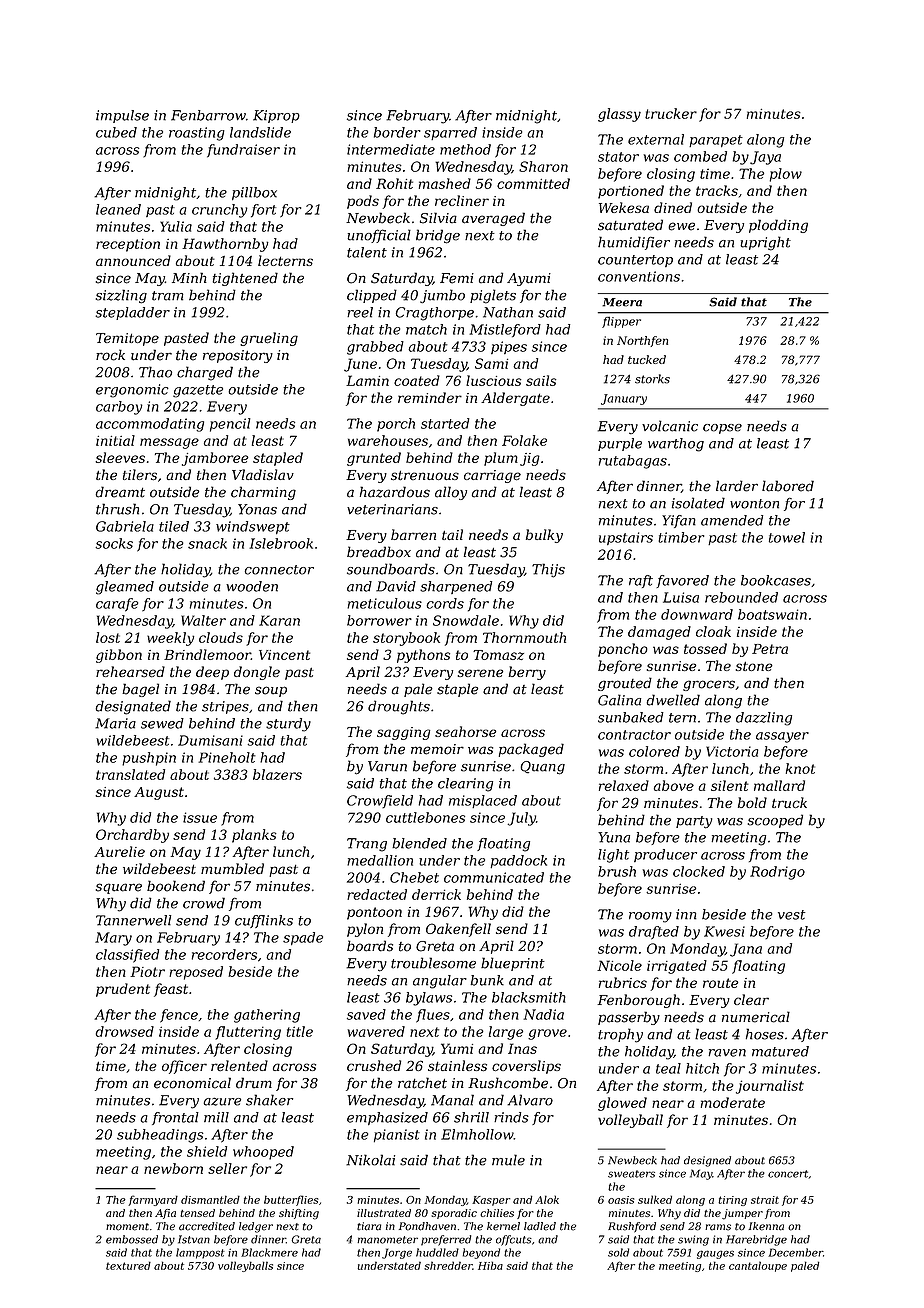  I want to click on bunk, so click(487, 980).
